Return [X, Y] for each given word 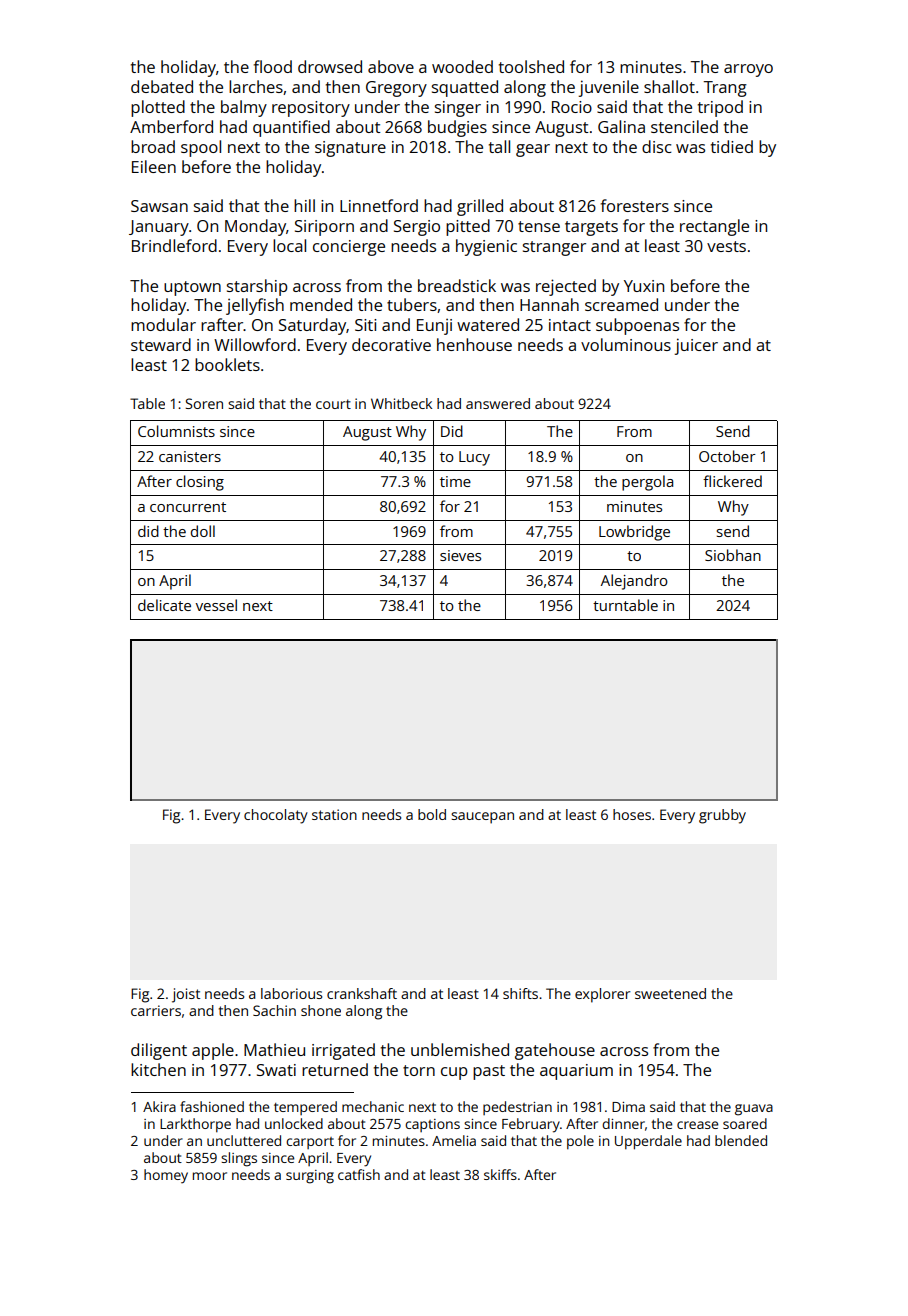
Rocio [572, 107]
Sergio [417, 228]
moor [210, 1176]
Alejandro [634, 582]
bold [432, 814]
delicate [164, 605]
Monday [255, 227]
